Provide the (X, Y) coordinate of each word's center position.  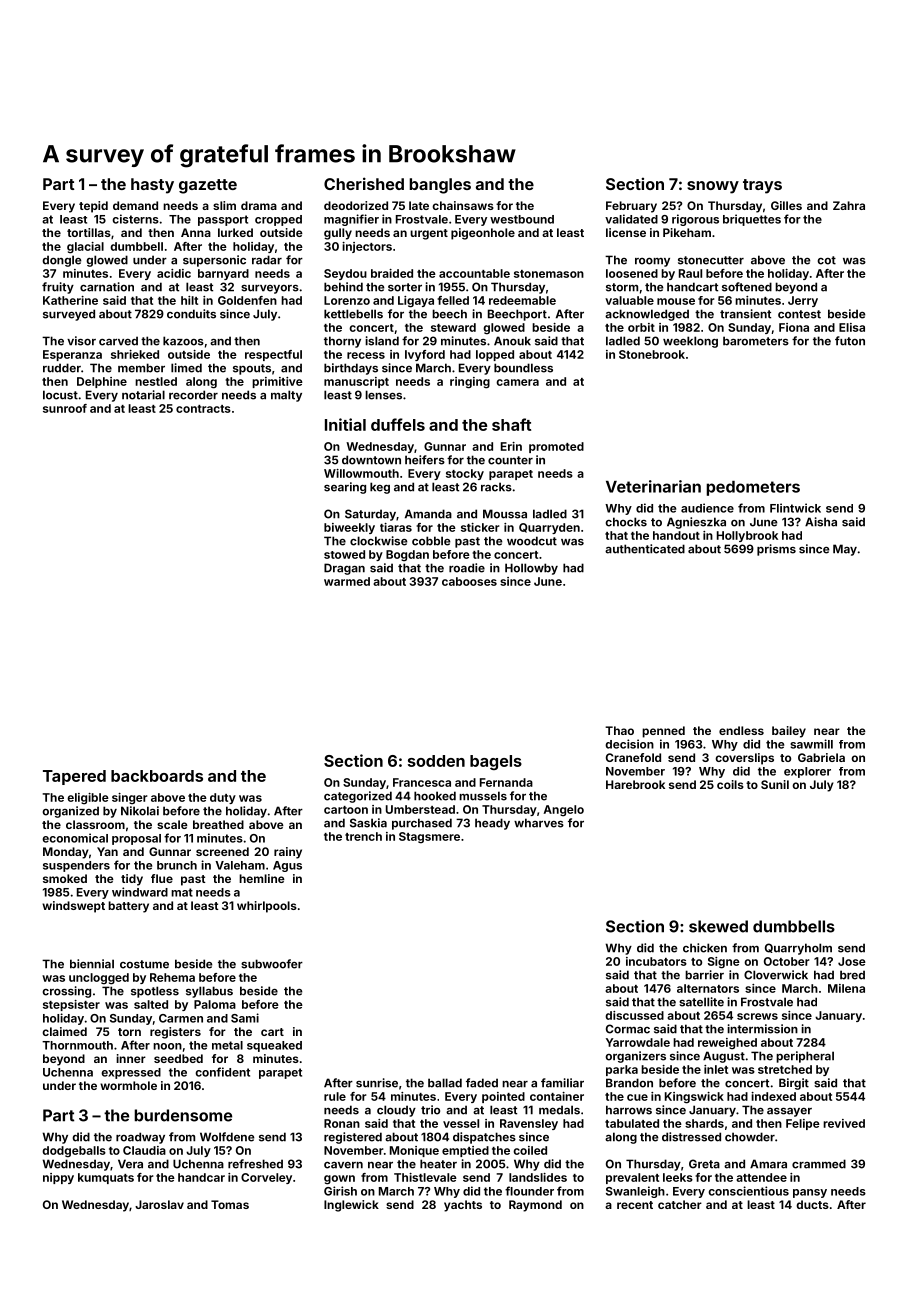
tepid (93, 207)
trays (762, 186)
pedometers (753, 488)
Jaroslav (159, 1204)
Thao (619, 730)
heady (492, 824)
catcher (680, 1204)
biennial (92, 964)
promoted (556, 447)
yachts (463, 1206)
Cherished (364, 183)
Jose (852, 961)
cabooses (469, 581)
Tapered (74, 777)
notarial (143, 395)
